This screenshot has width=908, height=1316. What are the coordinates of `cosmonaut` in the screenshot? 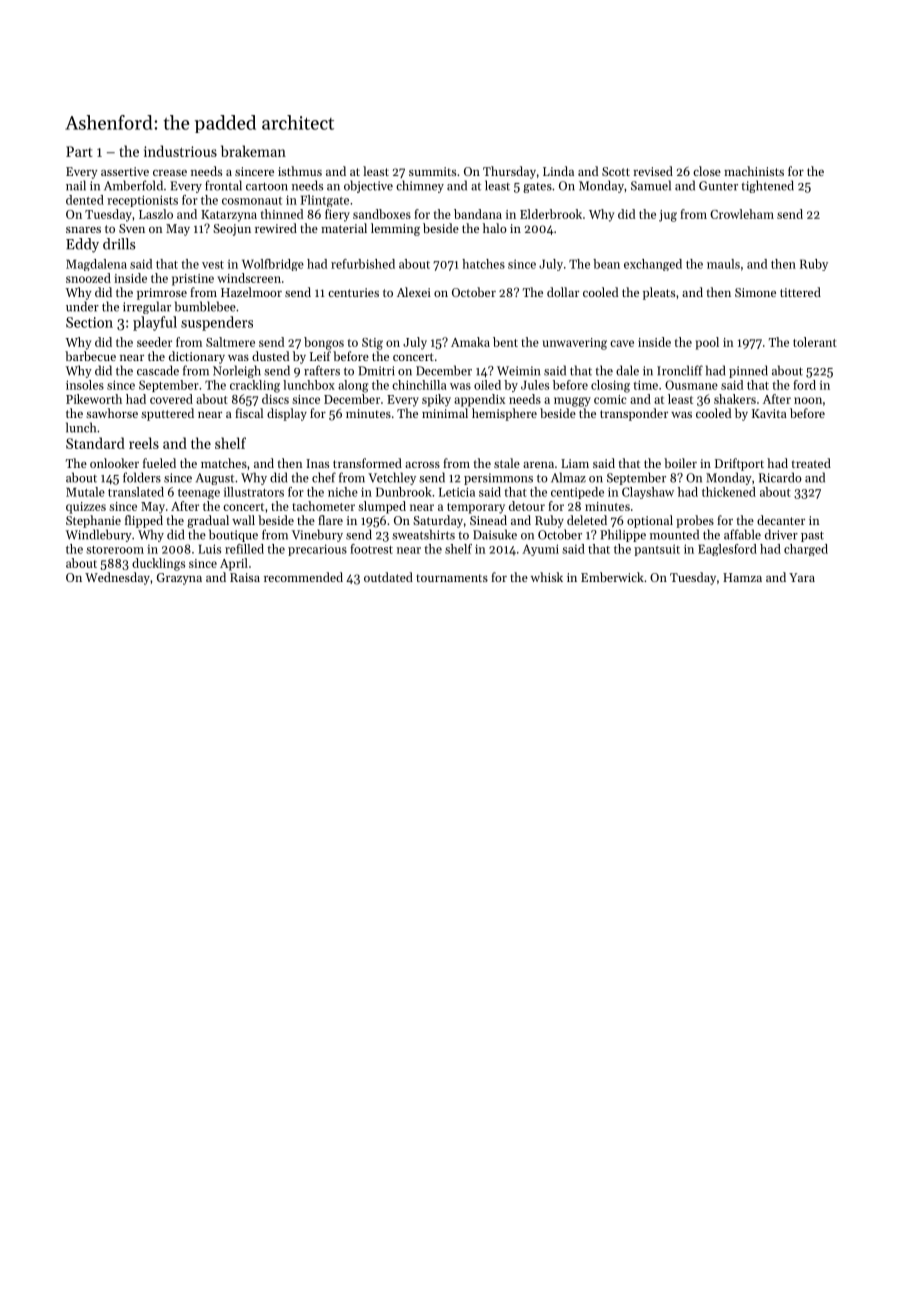 It's located at (252, 201).
